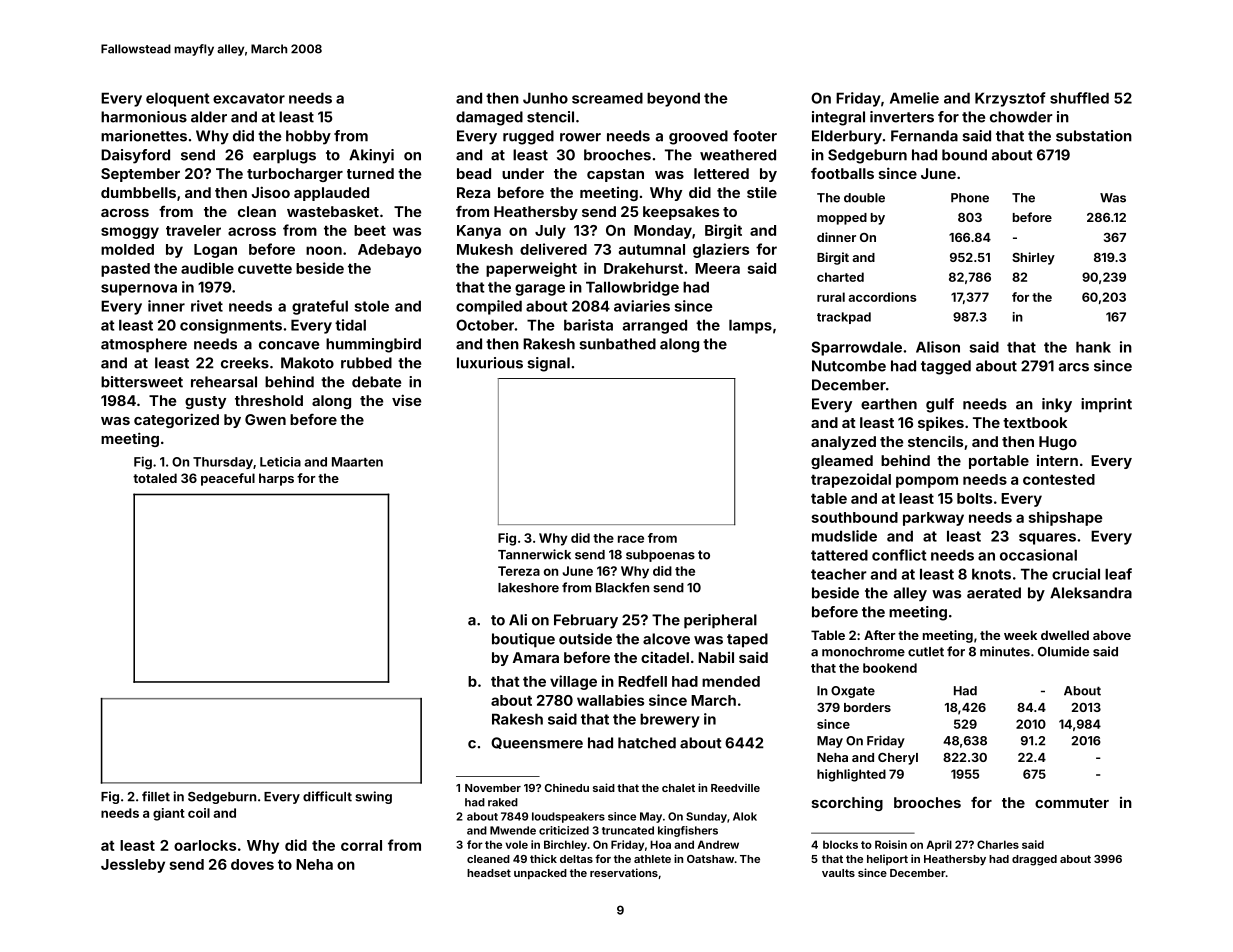 The image size is (1233, 952). I want to click on unpacked, so click(540, 874).
